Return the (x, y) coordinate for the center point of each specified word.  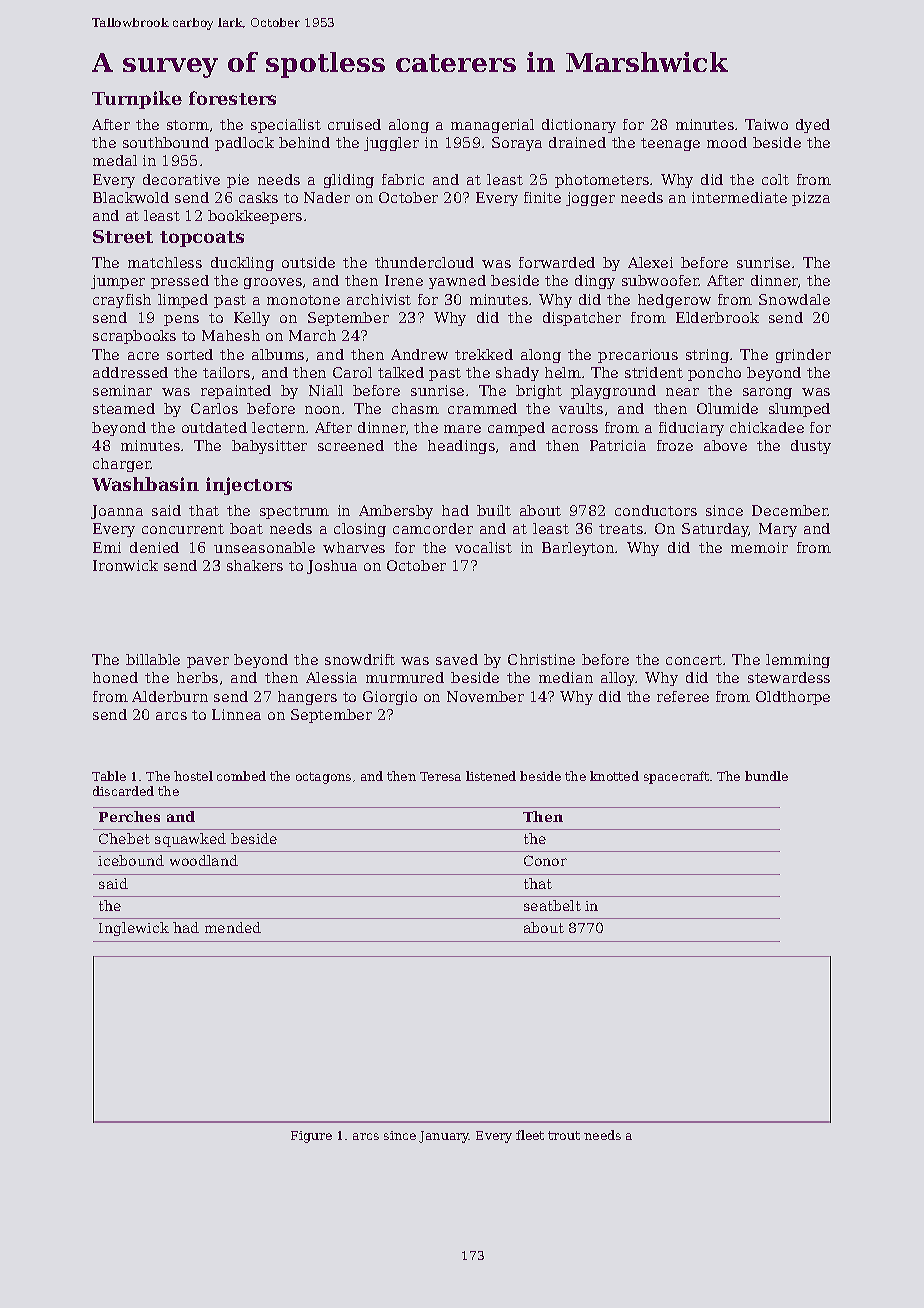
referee (683, 696)
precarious (638, 356)
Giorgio (390, 698)
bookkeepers (255, 217)
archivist (379, 299)
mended (233, 927)
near (682, 392)
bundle (766, 776)
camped (516, 429)
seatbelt (552, 905)
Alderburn (170, 696)
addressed (130, 372)
